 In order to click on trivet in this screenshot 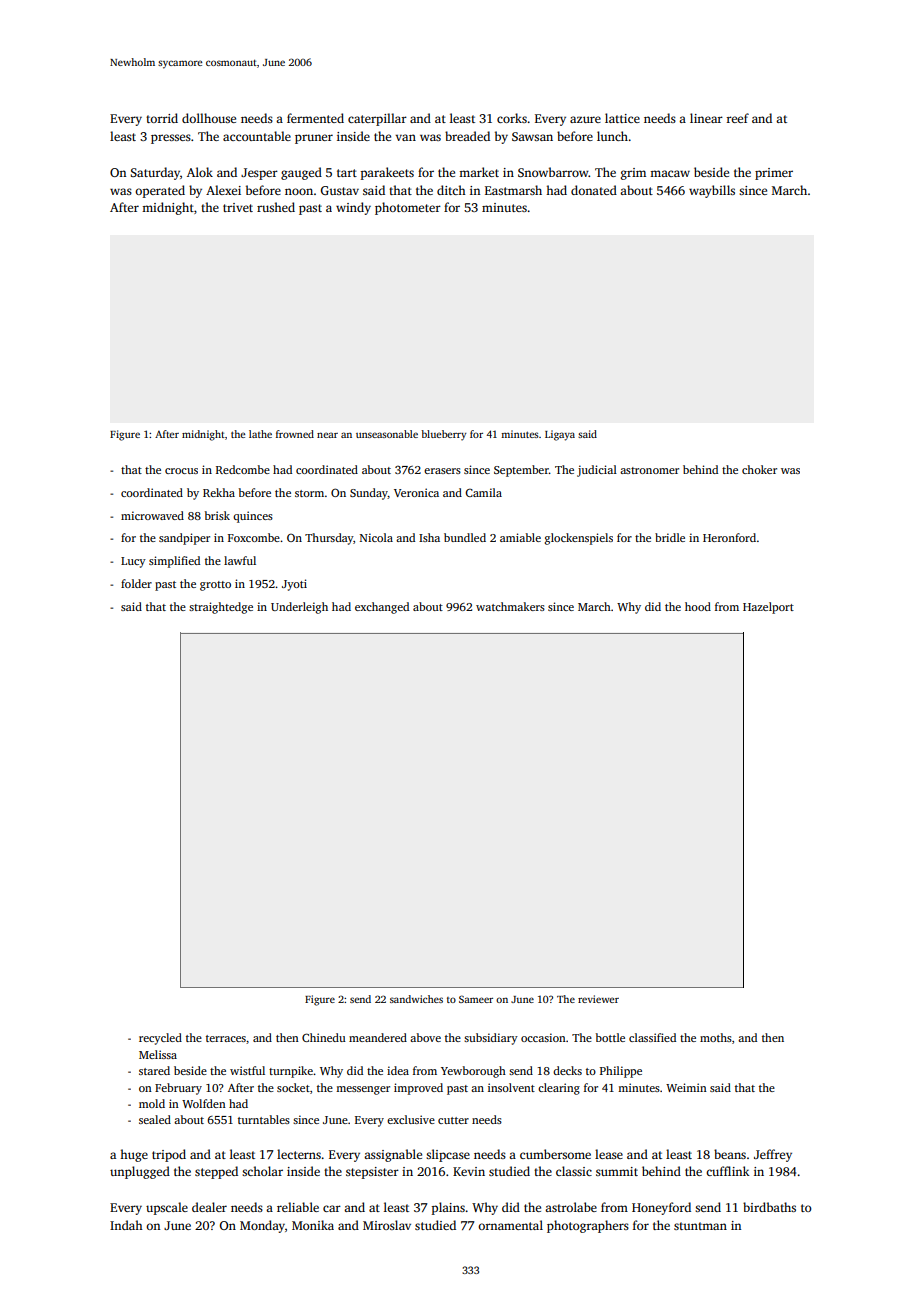, I will do `click(238, 207)`.
